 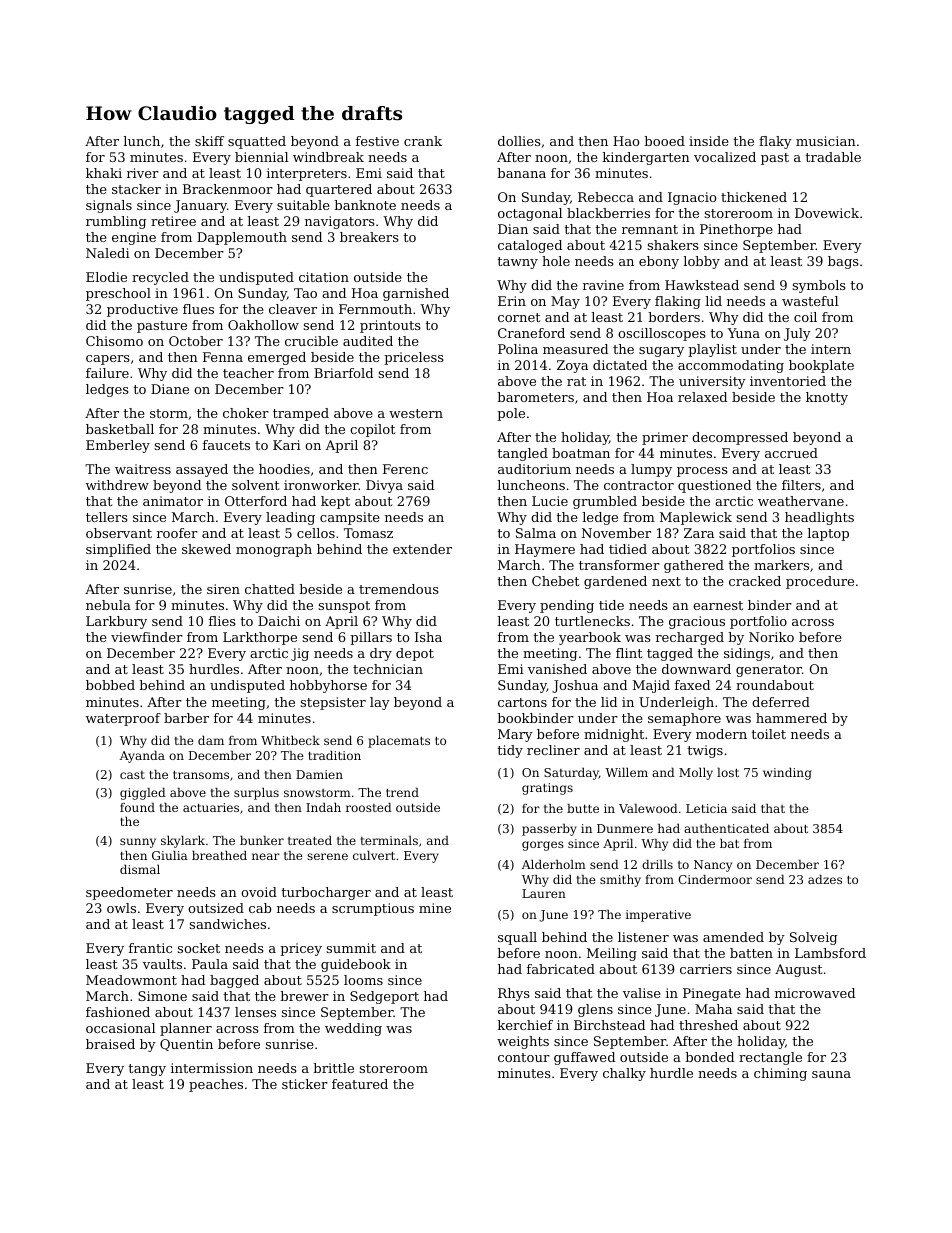 I want to click on Hawkstead, so click(x=702, y=285).
